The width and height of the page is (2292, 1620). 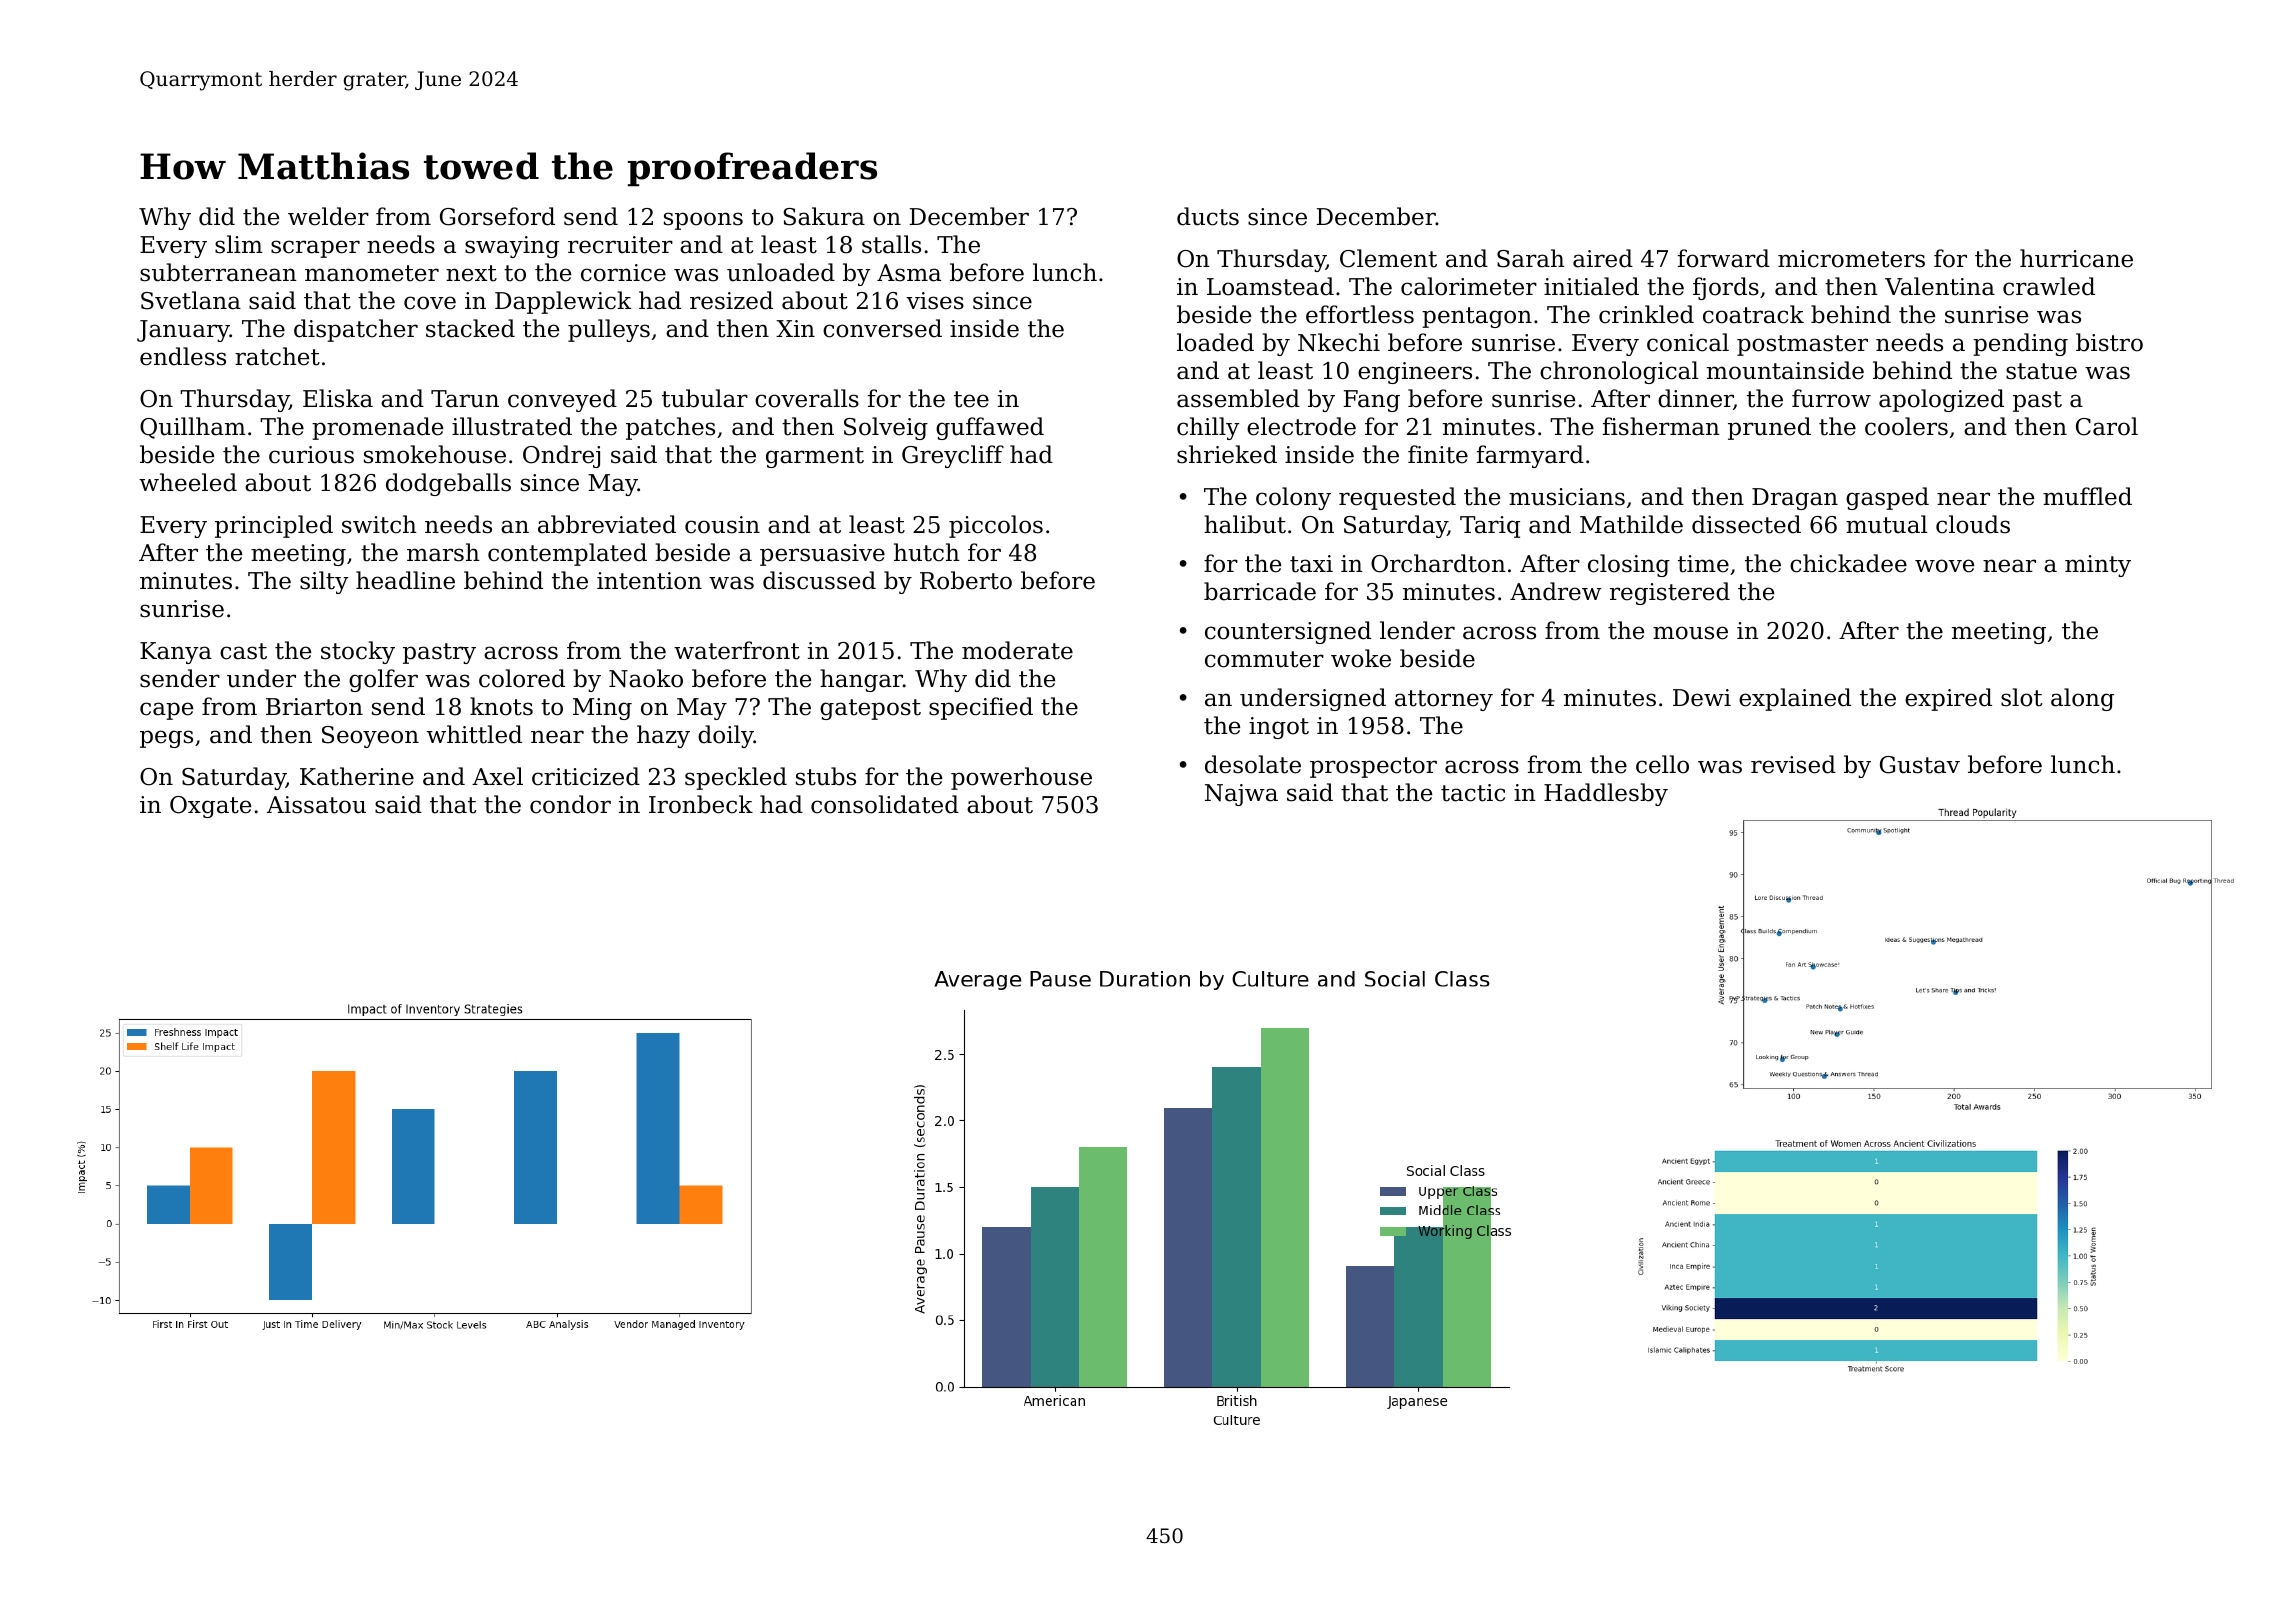 I want to click on forward, so click(x=1724, y=258).
